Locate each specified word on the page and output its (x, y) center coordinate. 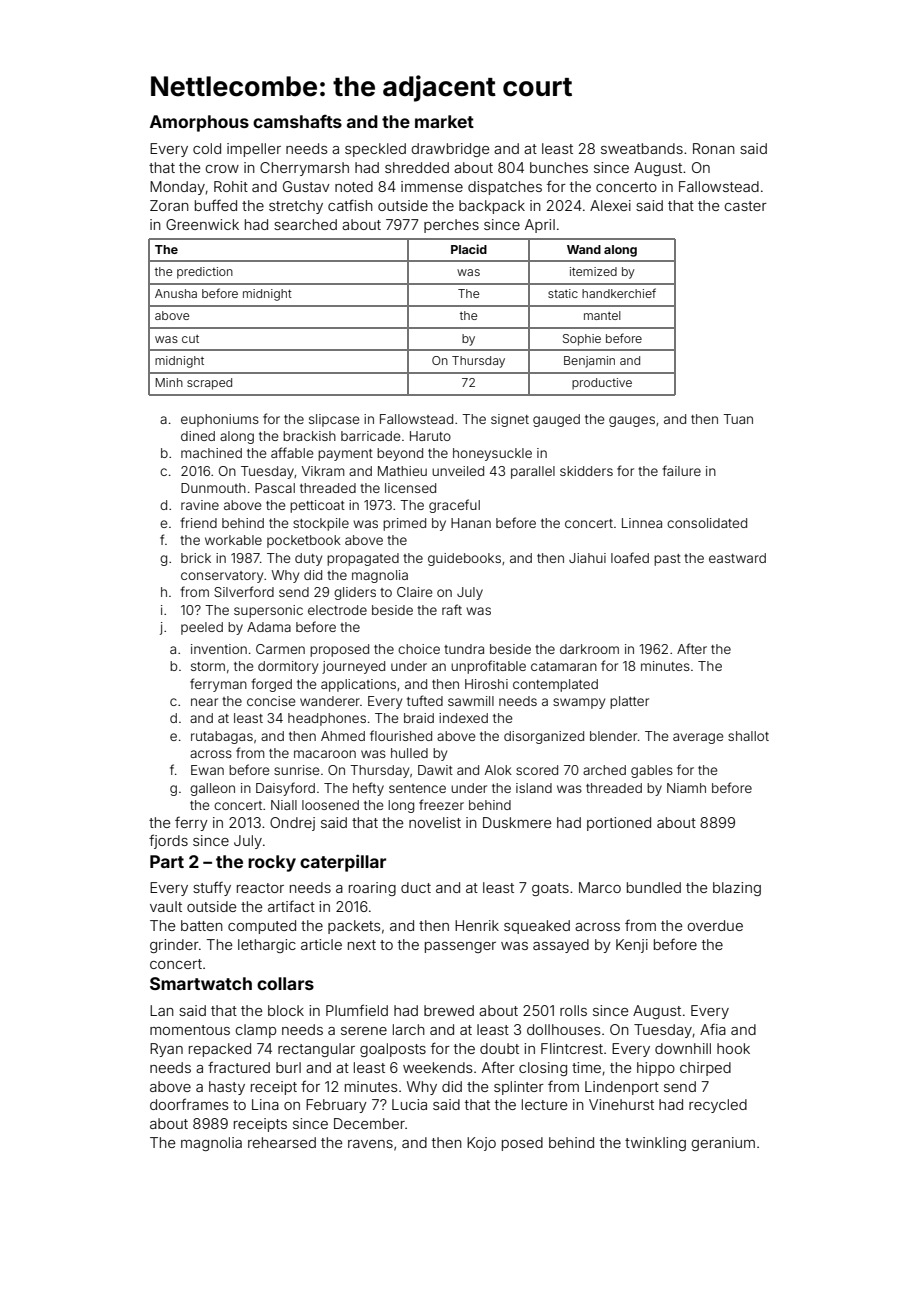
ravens (370, 1144)
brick (196, 558)
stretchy (296, 207)
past (667, 560)
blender (613, 736)
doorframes (189, 1104)
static (563, 293)
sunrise (296, 770)
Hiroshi (486, 684)
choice (419, 649)
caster (745, 206)
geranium (723, 1144)
